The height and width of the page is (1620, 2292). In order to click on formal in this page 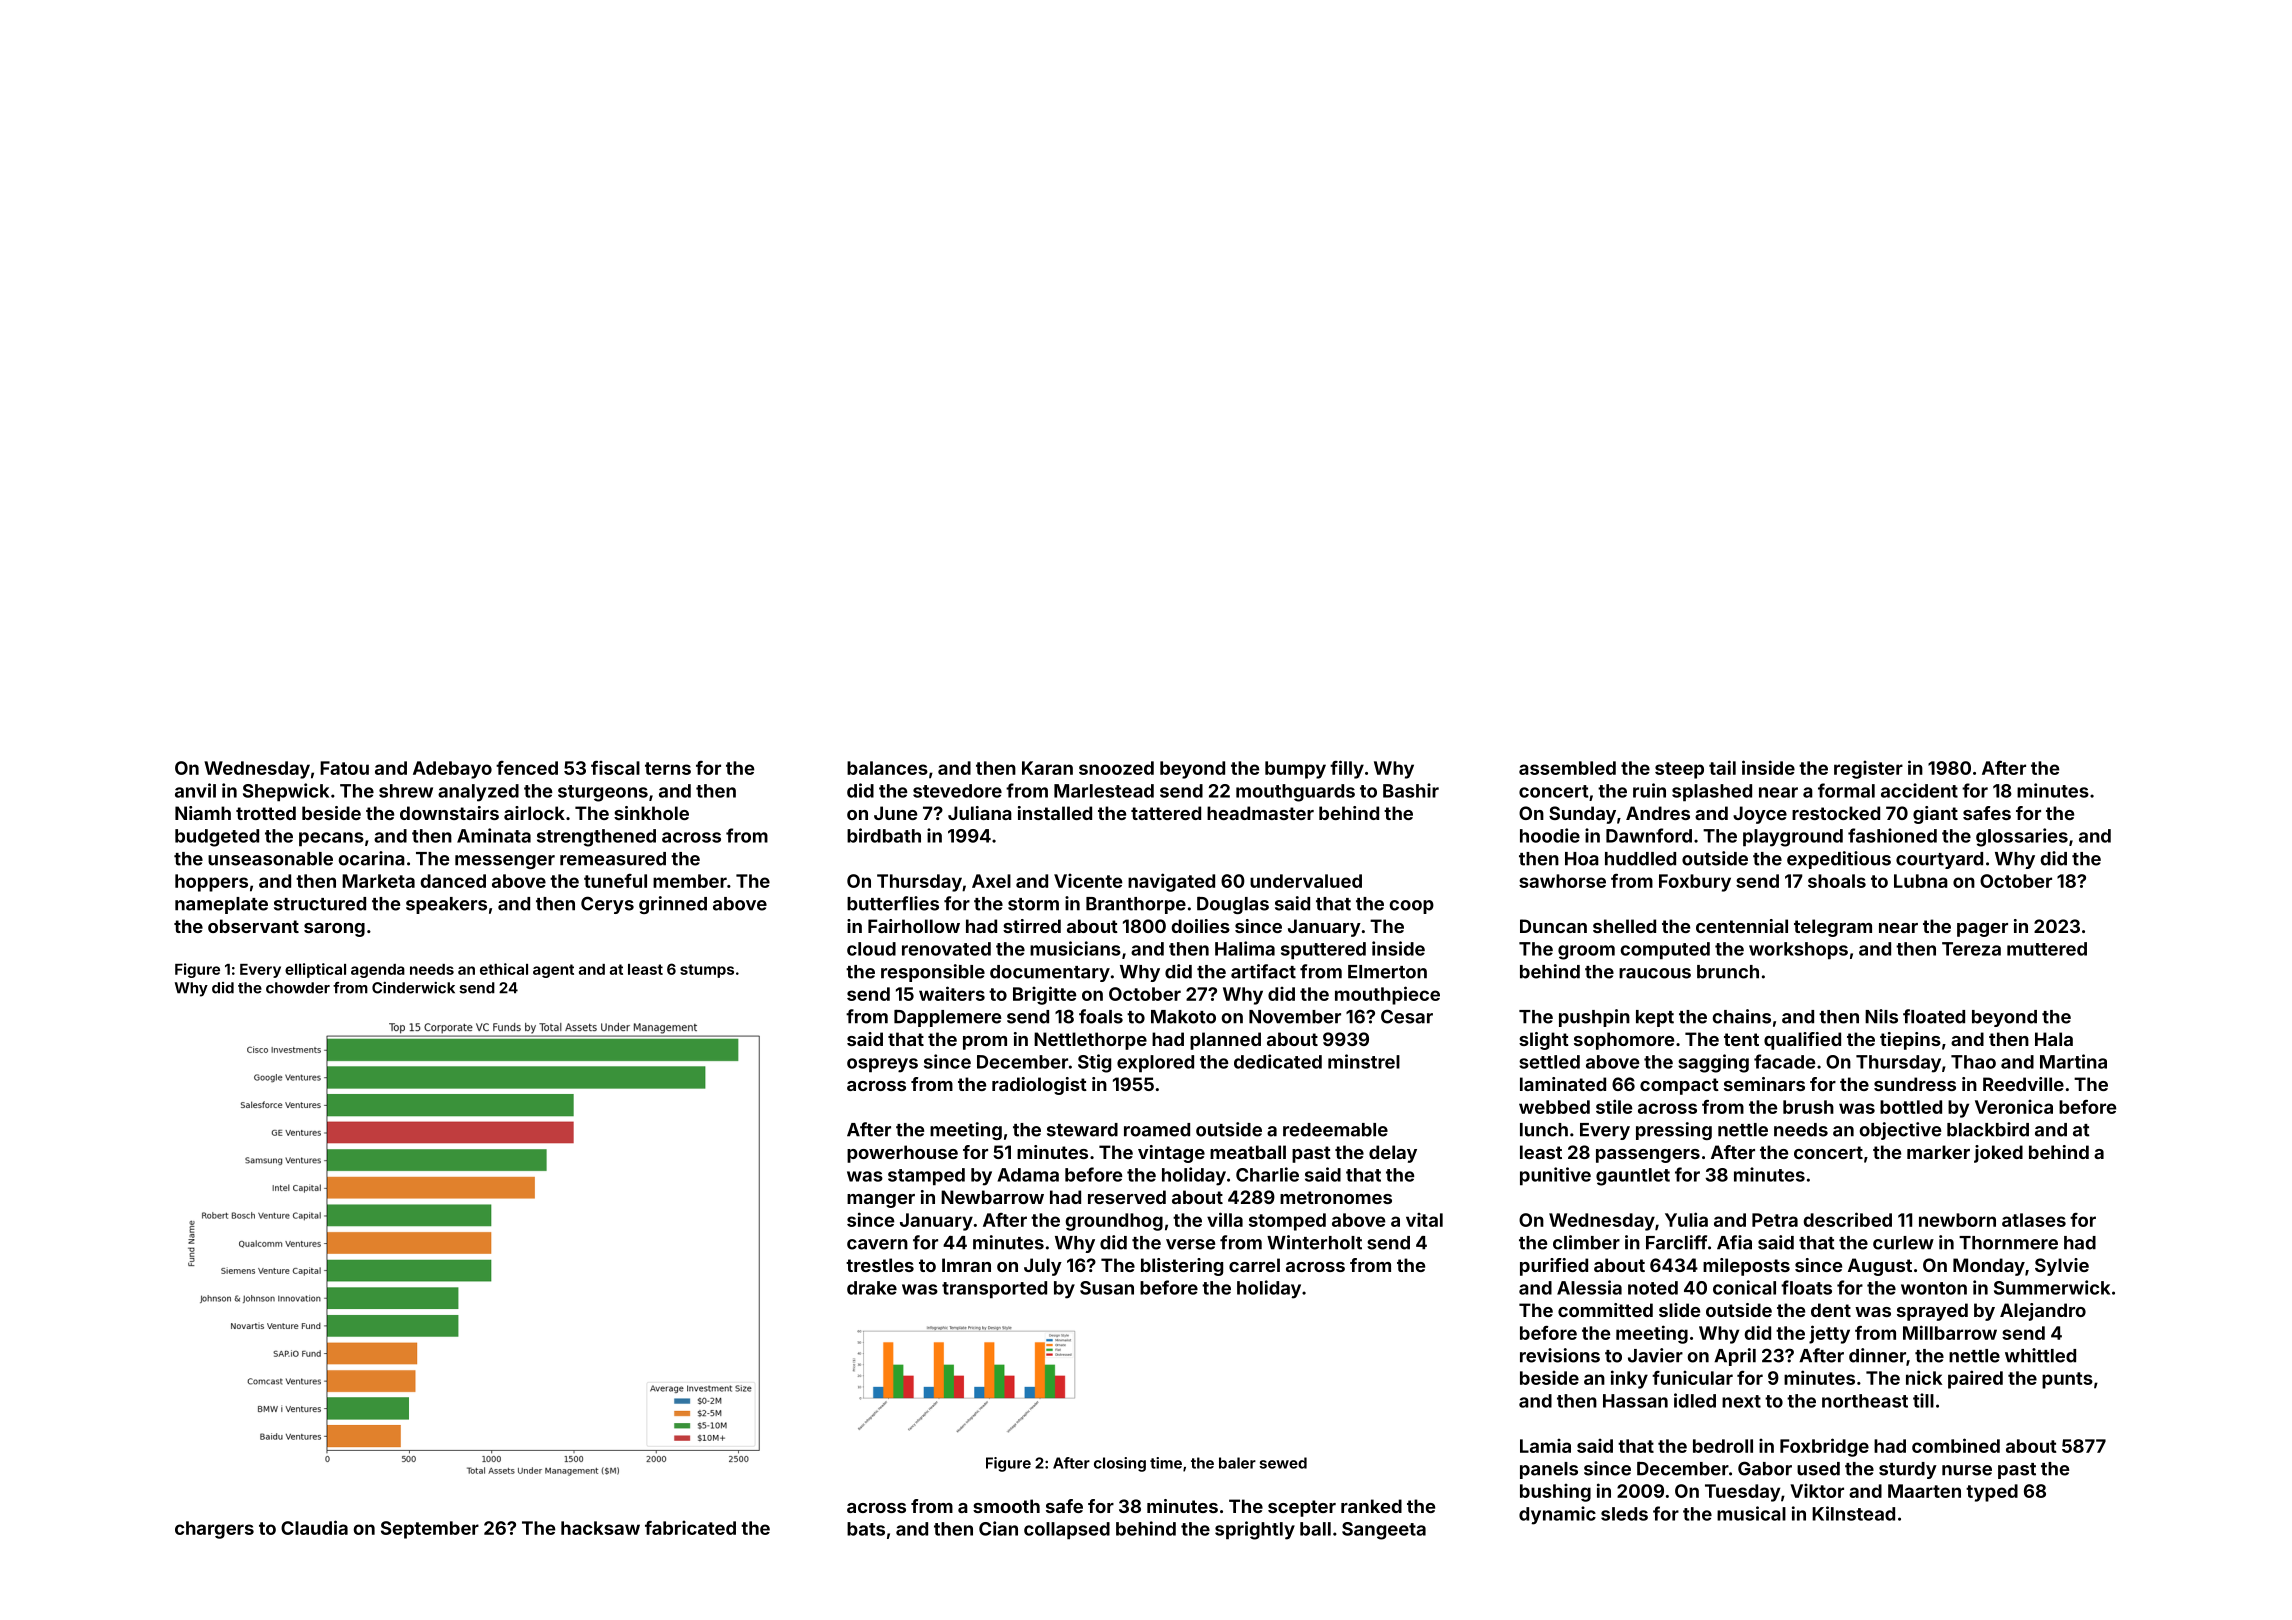, I will do `click(1846, 790)`.
